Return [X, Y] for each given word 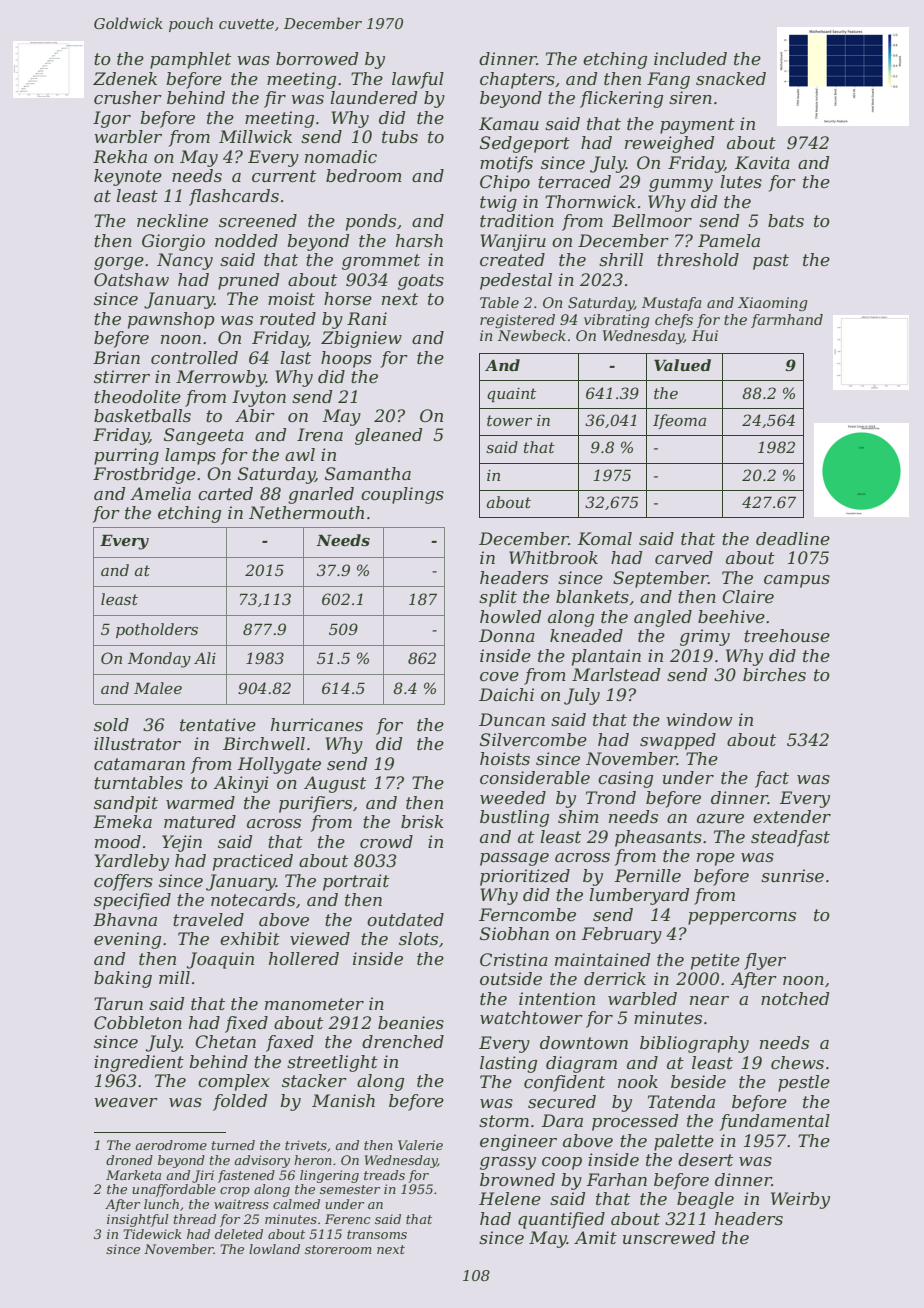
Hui [705, 335]
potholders [157, 630]
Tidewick [152, 1234]
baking [123, 979]
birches [774, 674]
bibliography [694, 1044]
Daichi [506, 694]
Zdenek [125, 78]
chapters [517, 80]
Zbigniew [361, 339]
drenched [403, 1041]
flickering [621, 99]
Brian [116, 357]
